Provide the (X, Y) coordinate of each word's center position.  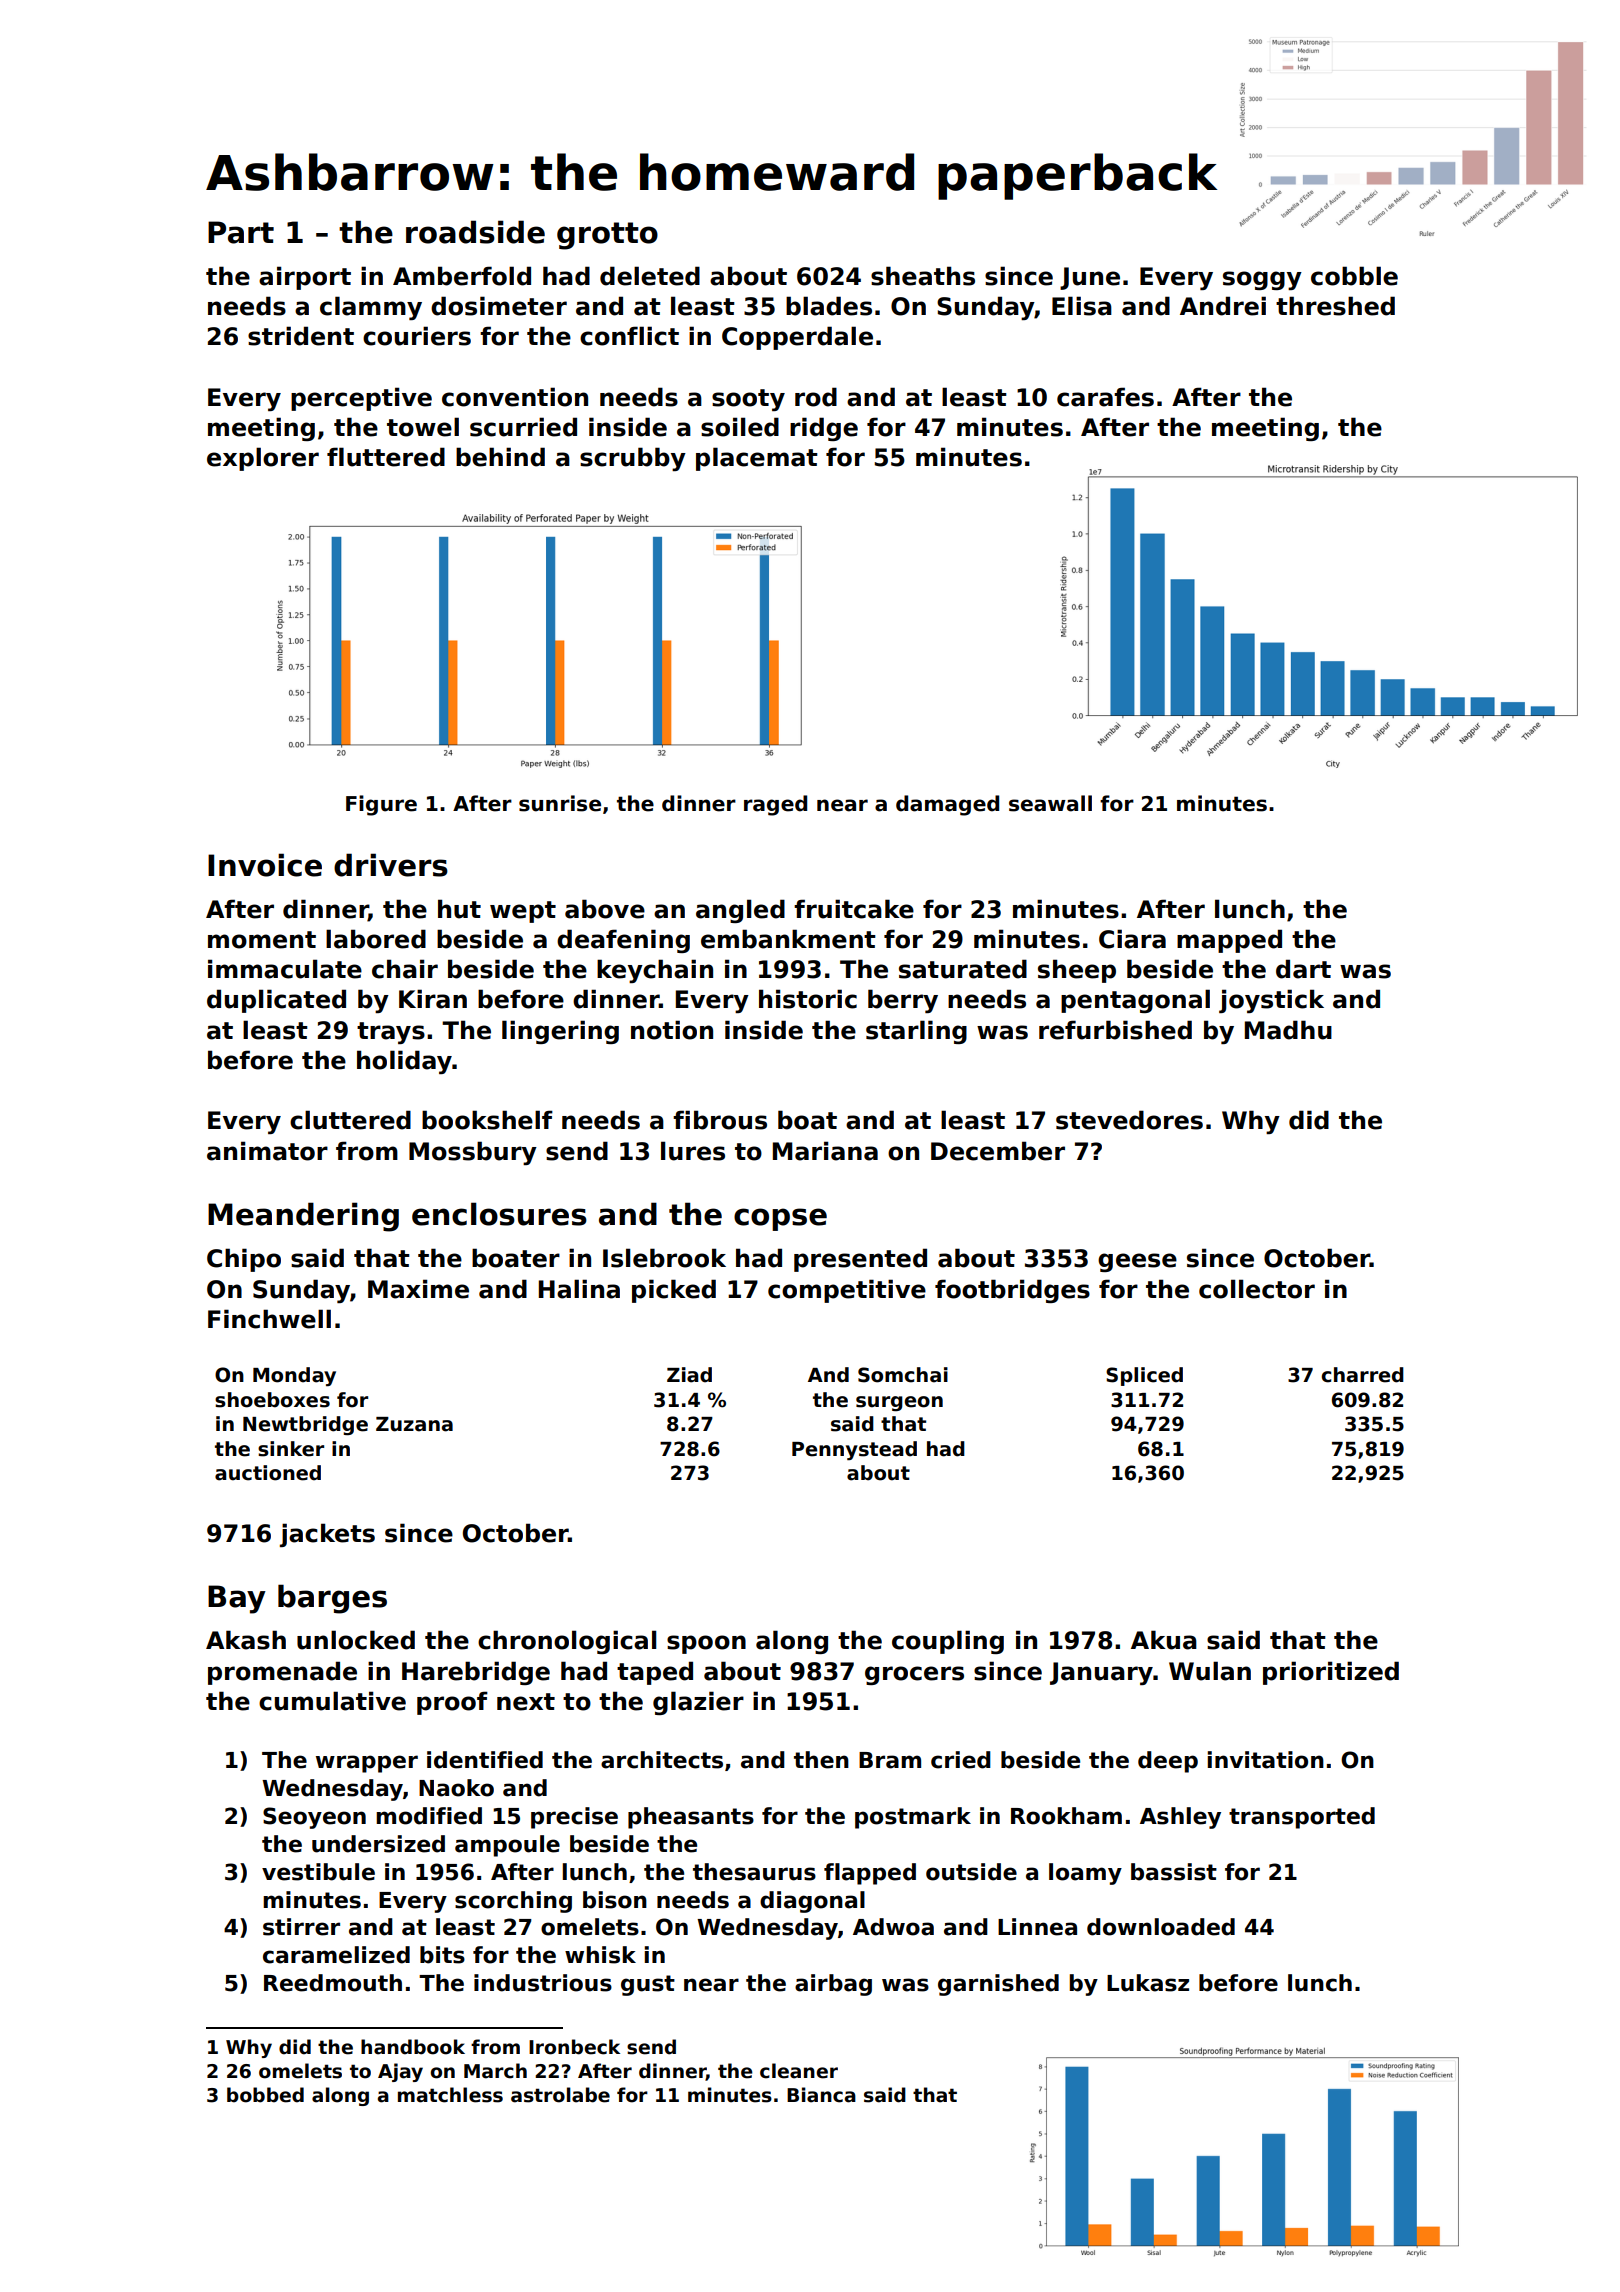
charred (1363, 1375)
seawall (1050, 803)
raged (775, 805)
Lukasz (1148, 1983)
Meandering (303, 1217)
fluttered (386, 457)
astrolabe (560, 2095)
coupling (948, 1642)
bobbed (265, 2095)
